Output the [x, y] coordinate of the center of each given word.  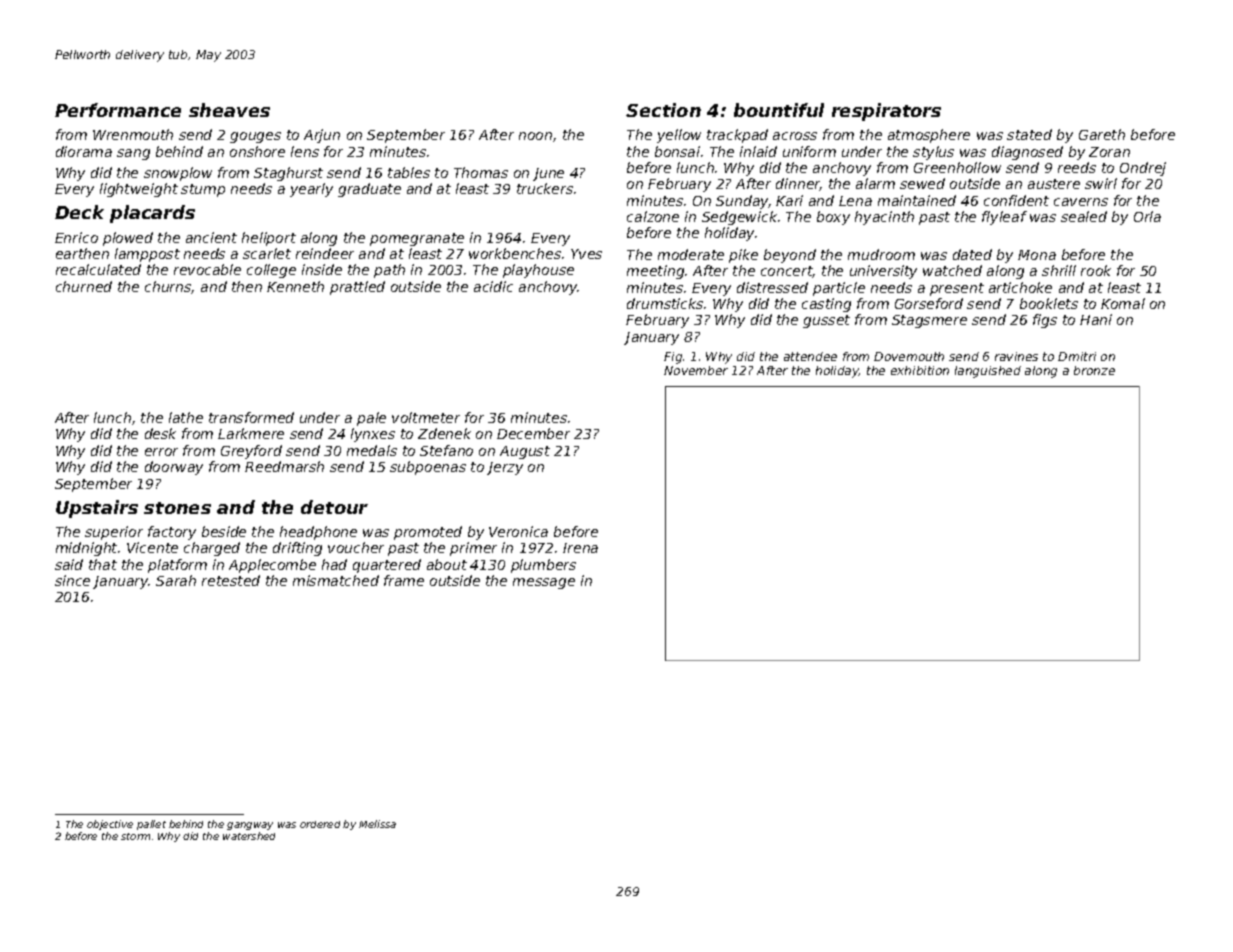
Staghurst [288, 174]
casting [826, 305]
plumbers [543, 566]
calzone [653, 216]
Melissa [377, 824]
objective [110, 825]
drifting [297, 549]
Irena [580, 548]
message [544, 583]
